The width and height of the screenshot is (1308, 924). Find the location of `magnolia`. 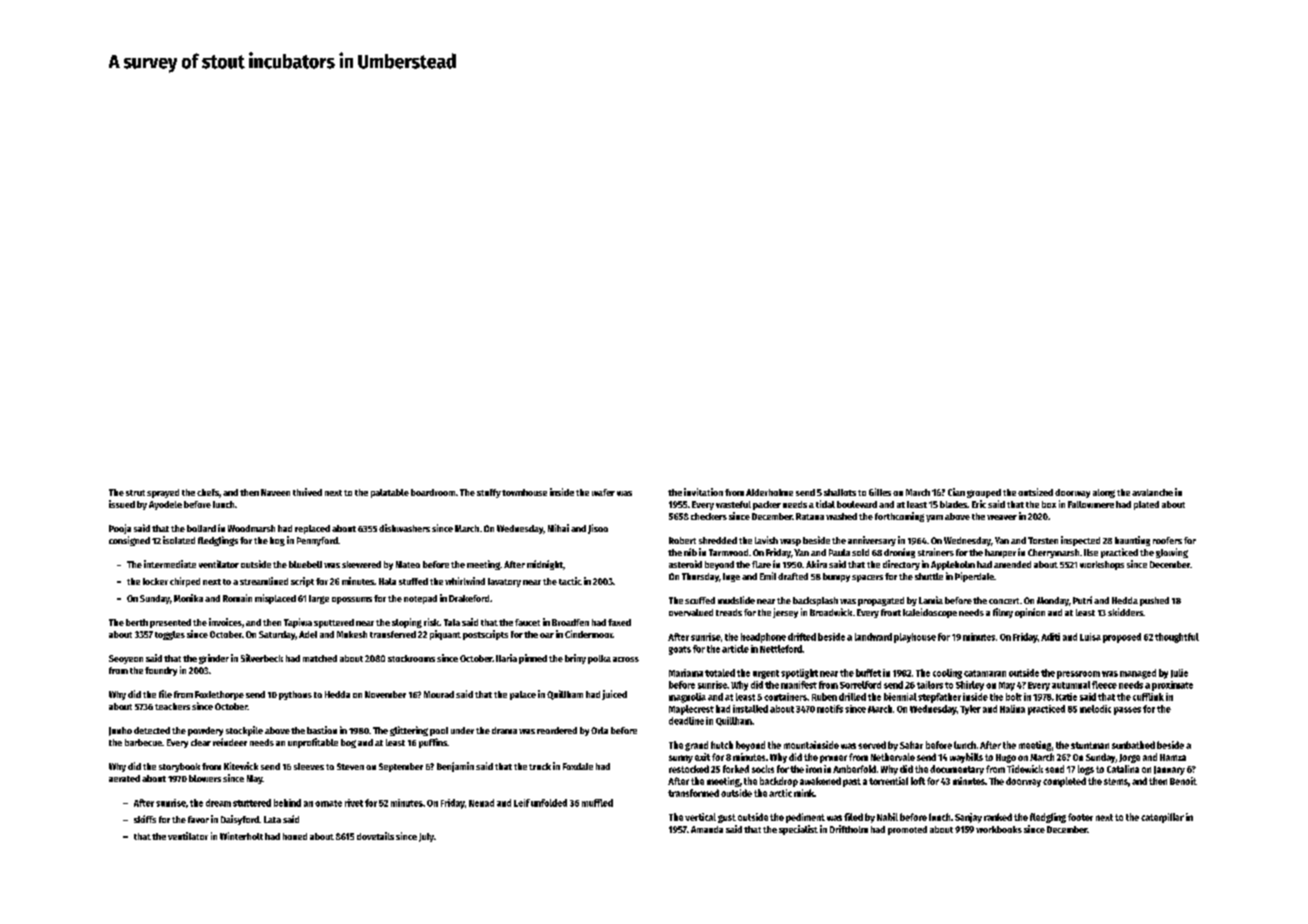

magnolia is located at coordinates (687, 698).
